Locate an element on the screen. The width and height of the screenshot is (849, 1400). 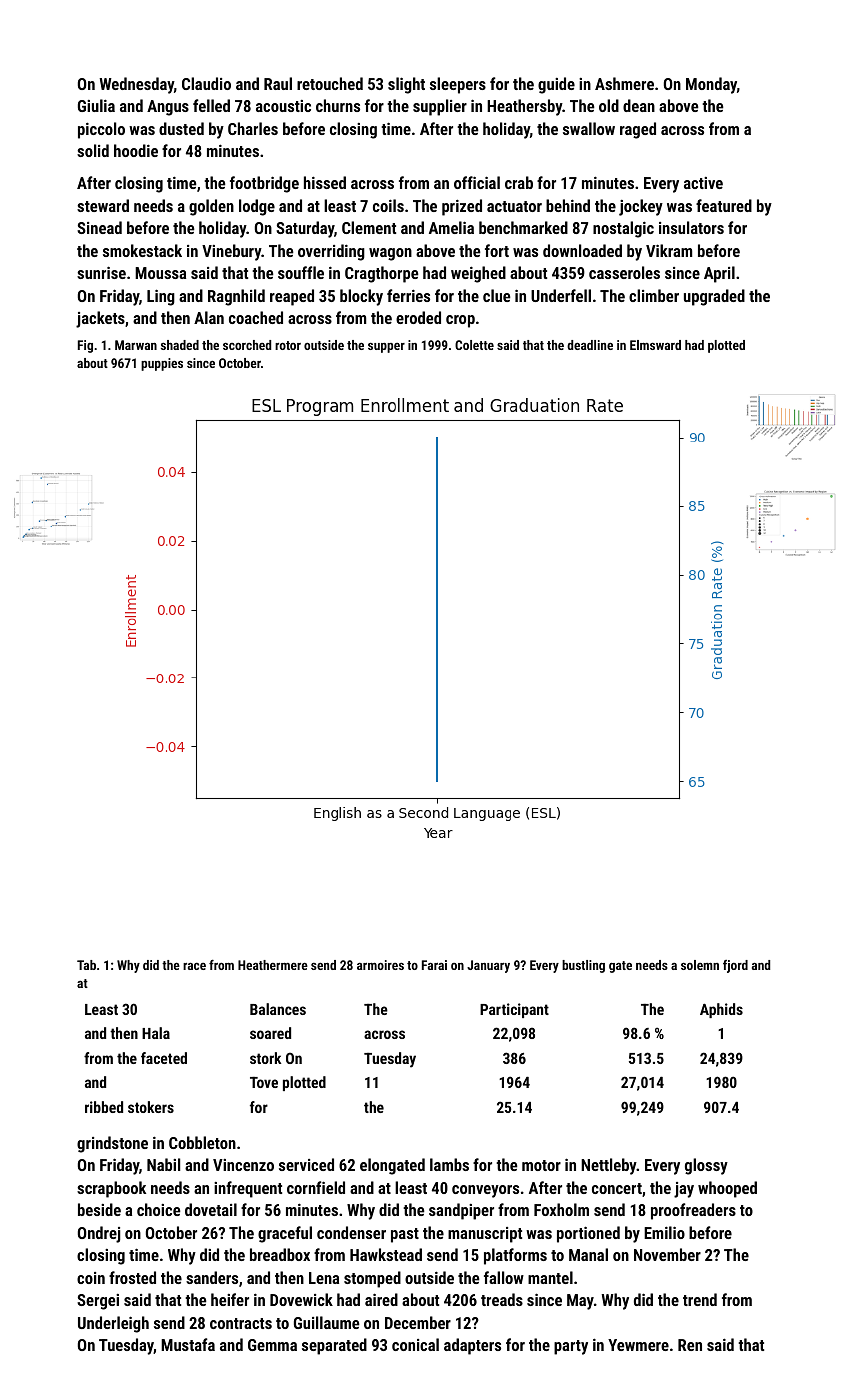
glossy is located at coordinates (706, 1166).
